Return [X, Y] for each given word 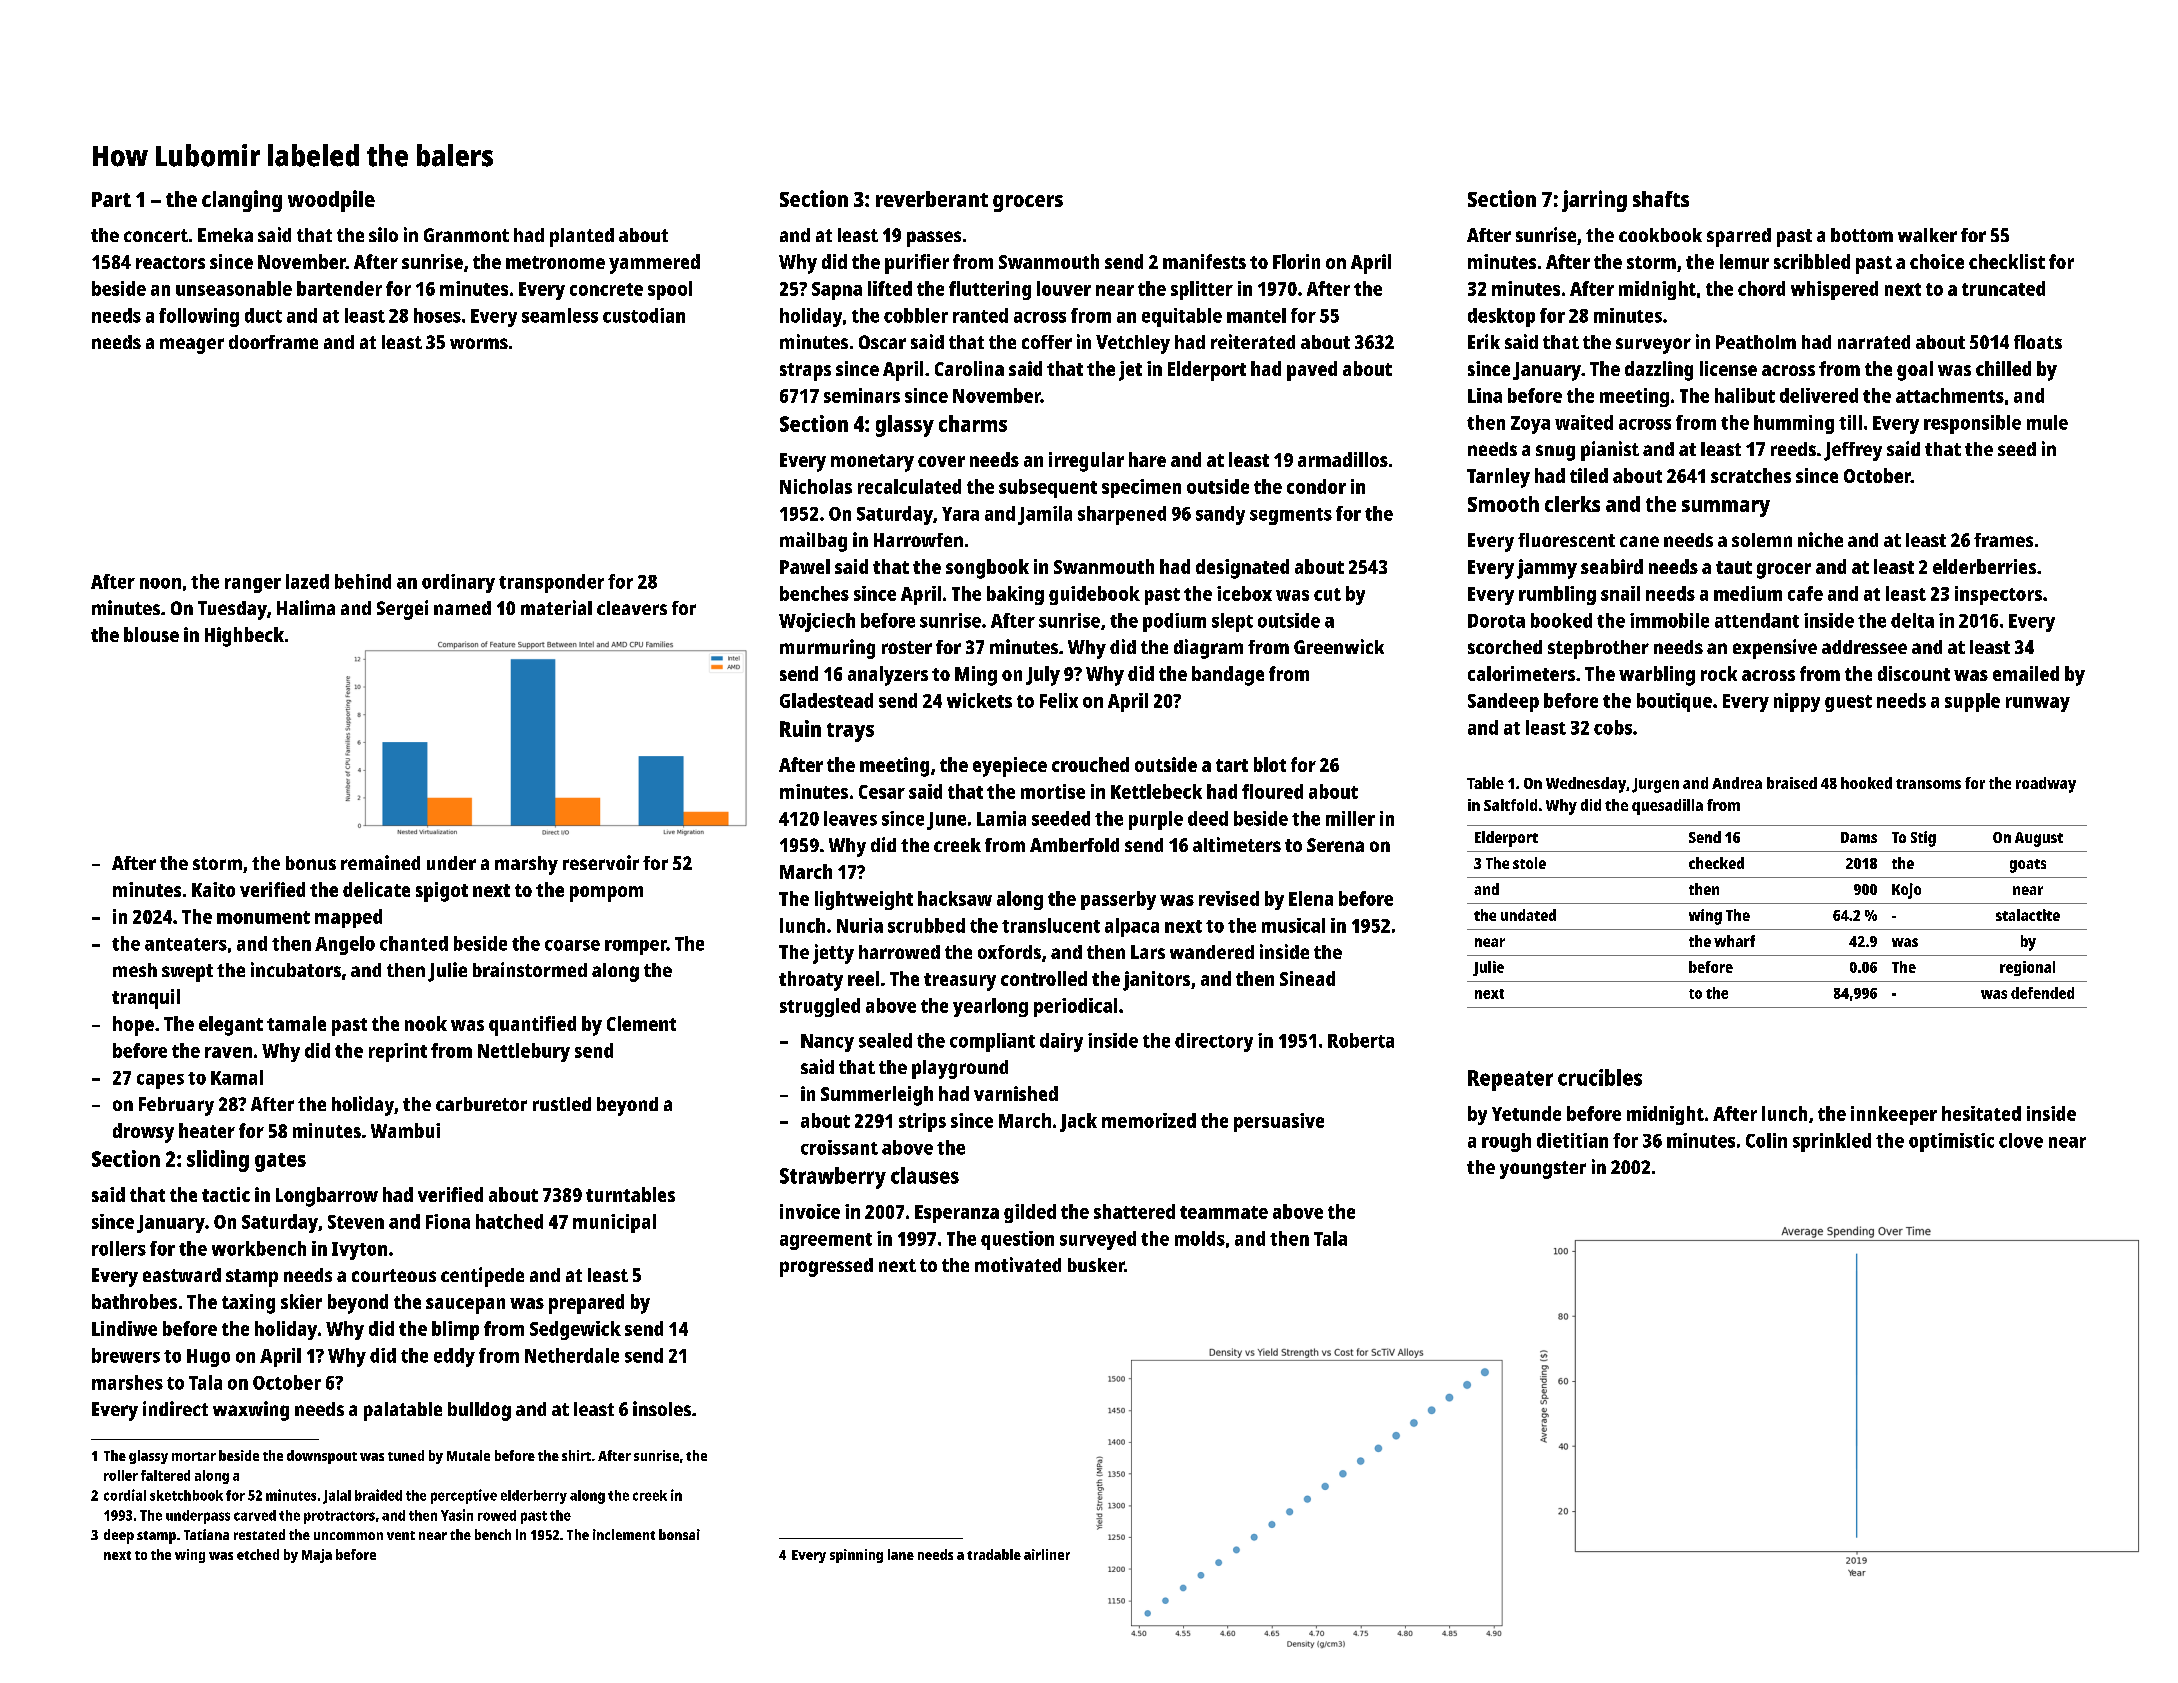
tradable [994, 1554]
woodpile [331, 201]
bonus [311, 863]
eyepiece [1010, 767]
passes [934, 239]
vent [401, 1535]
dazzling [1659, 371]
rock [1719, 673]
